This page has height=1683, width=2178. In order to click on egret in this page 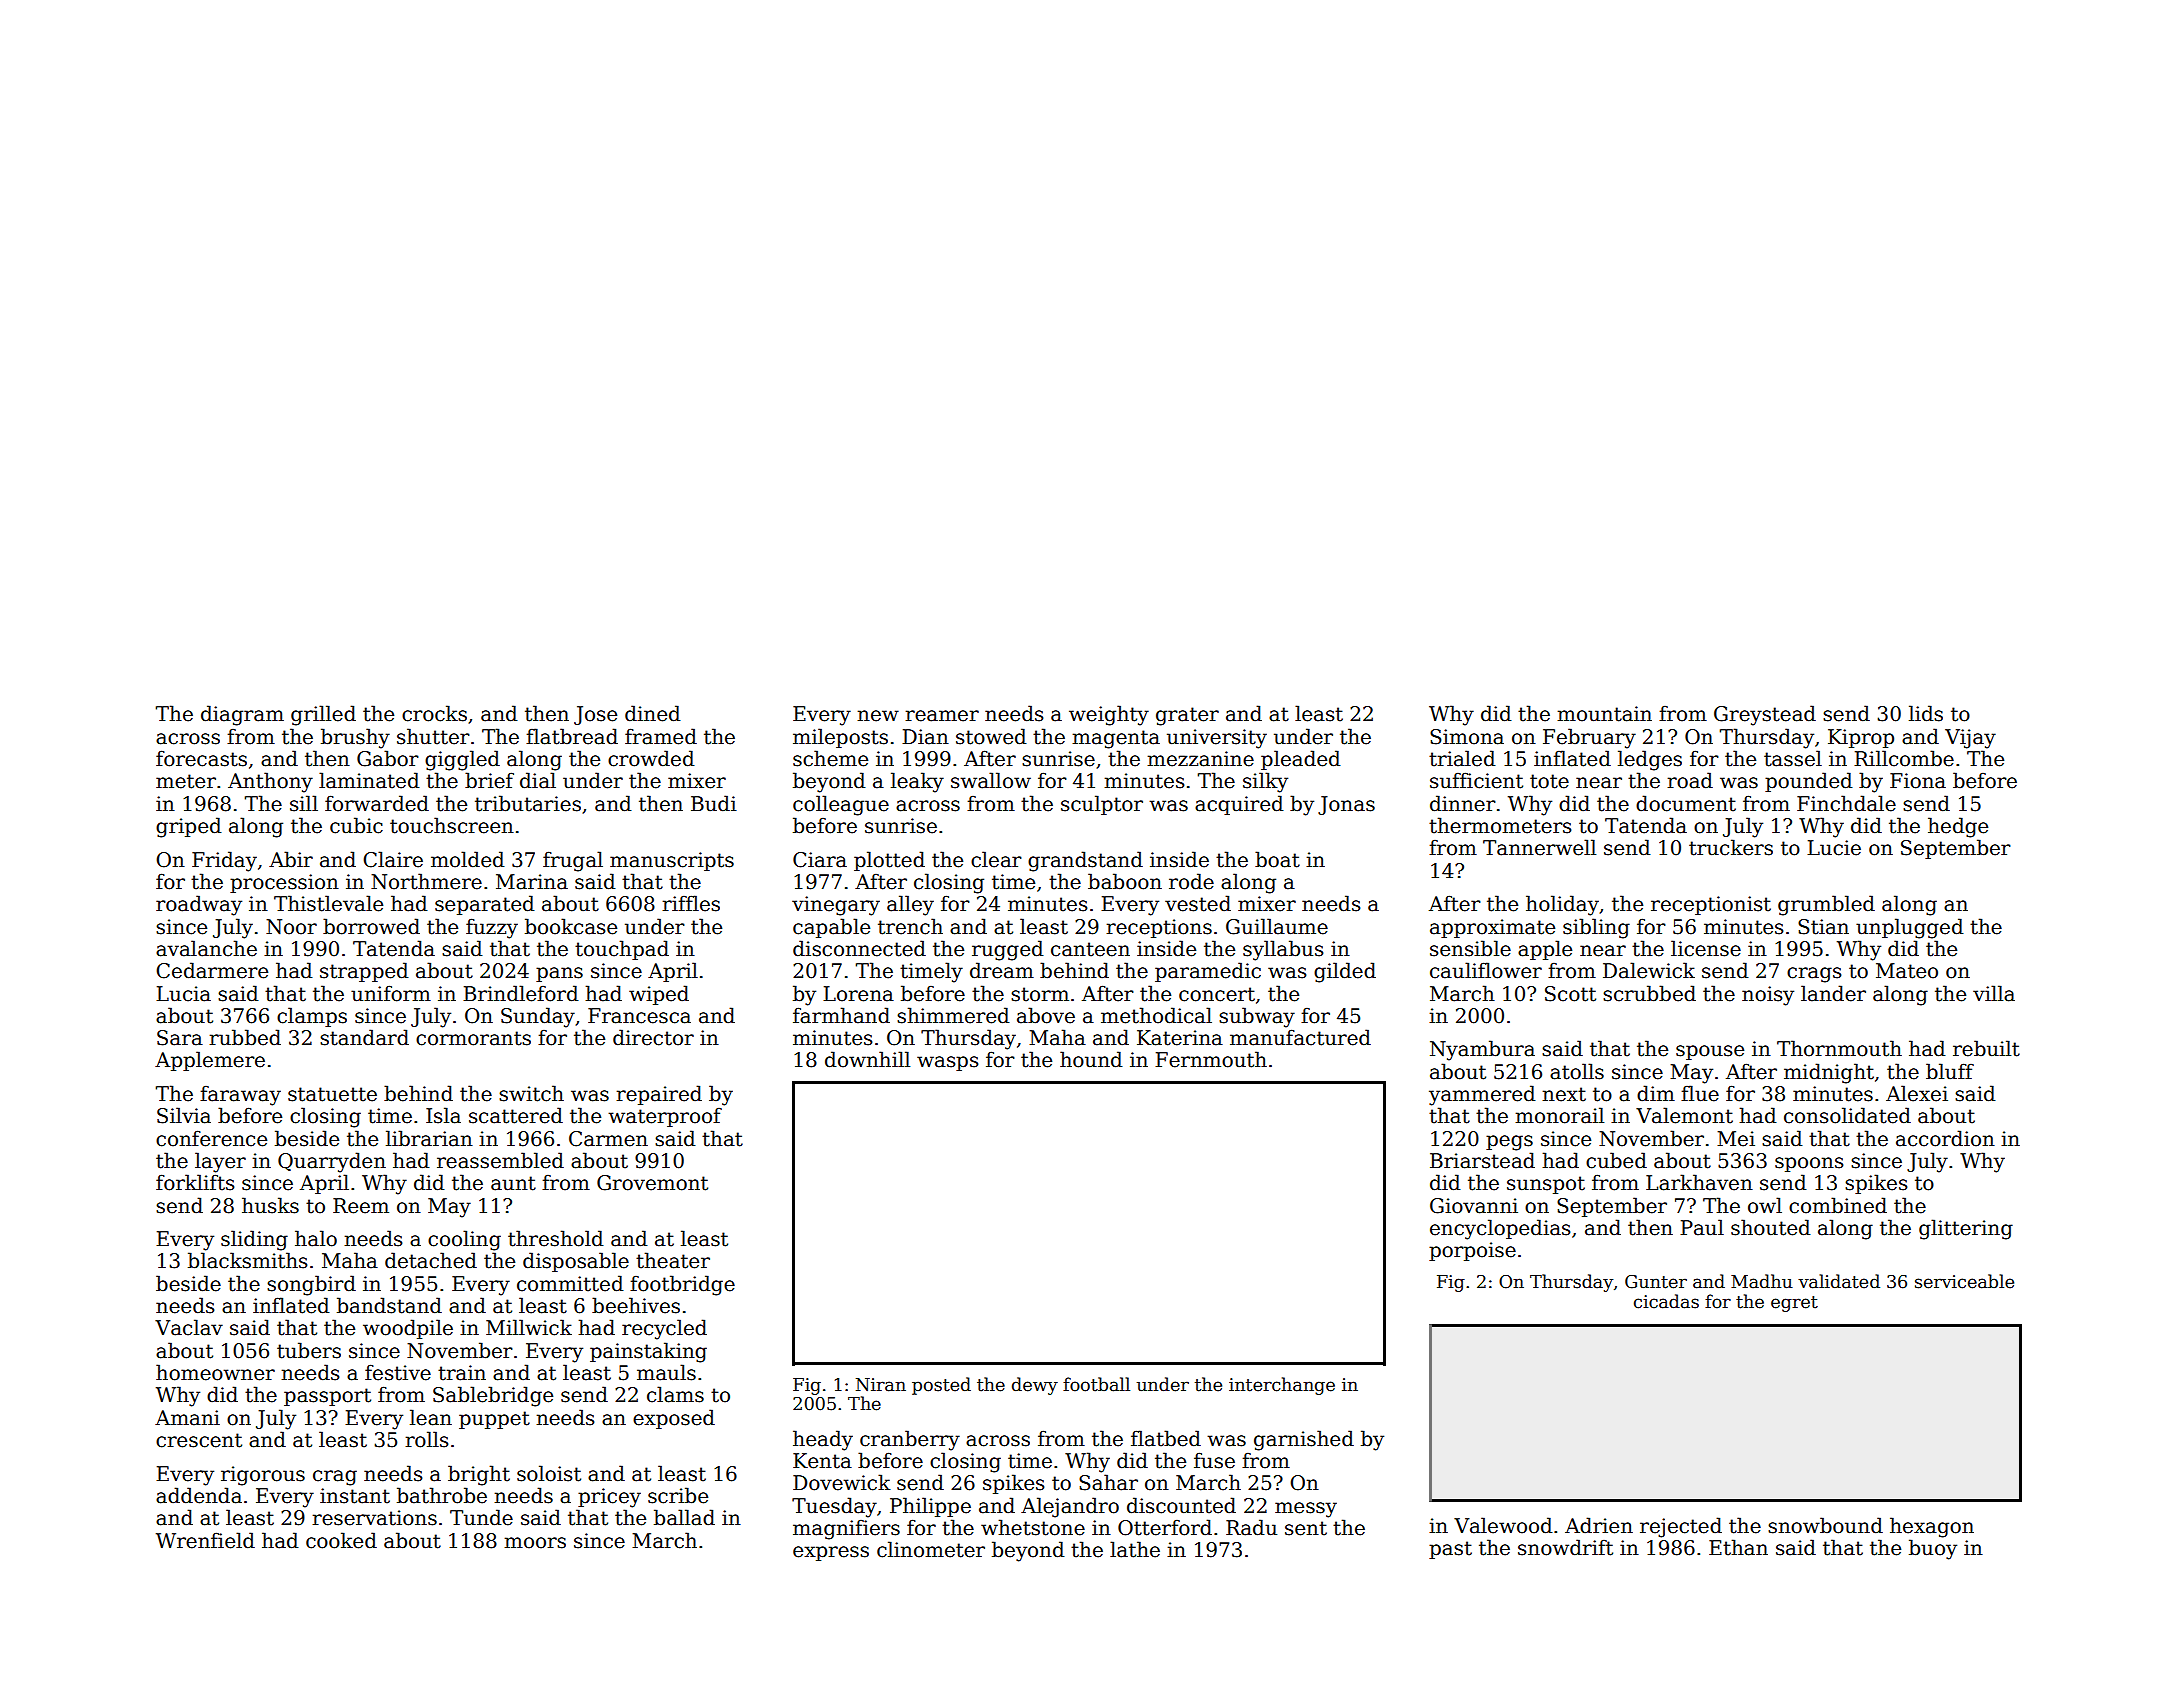, I will do `click(1794, 1304)`.
